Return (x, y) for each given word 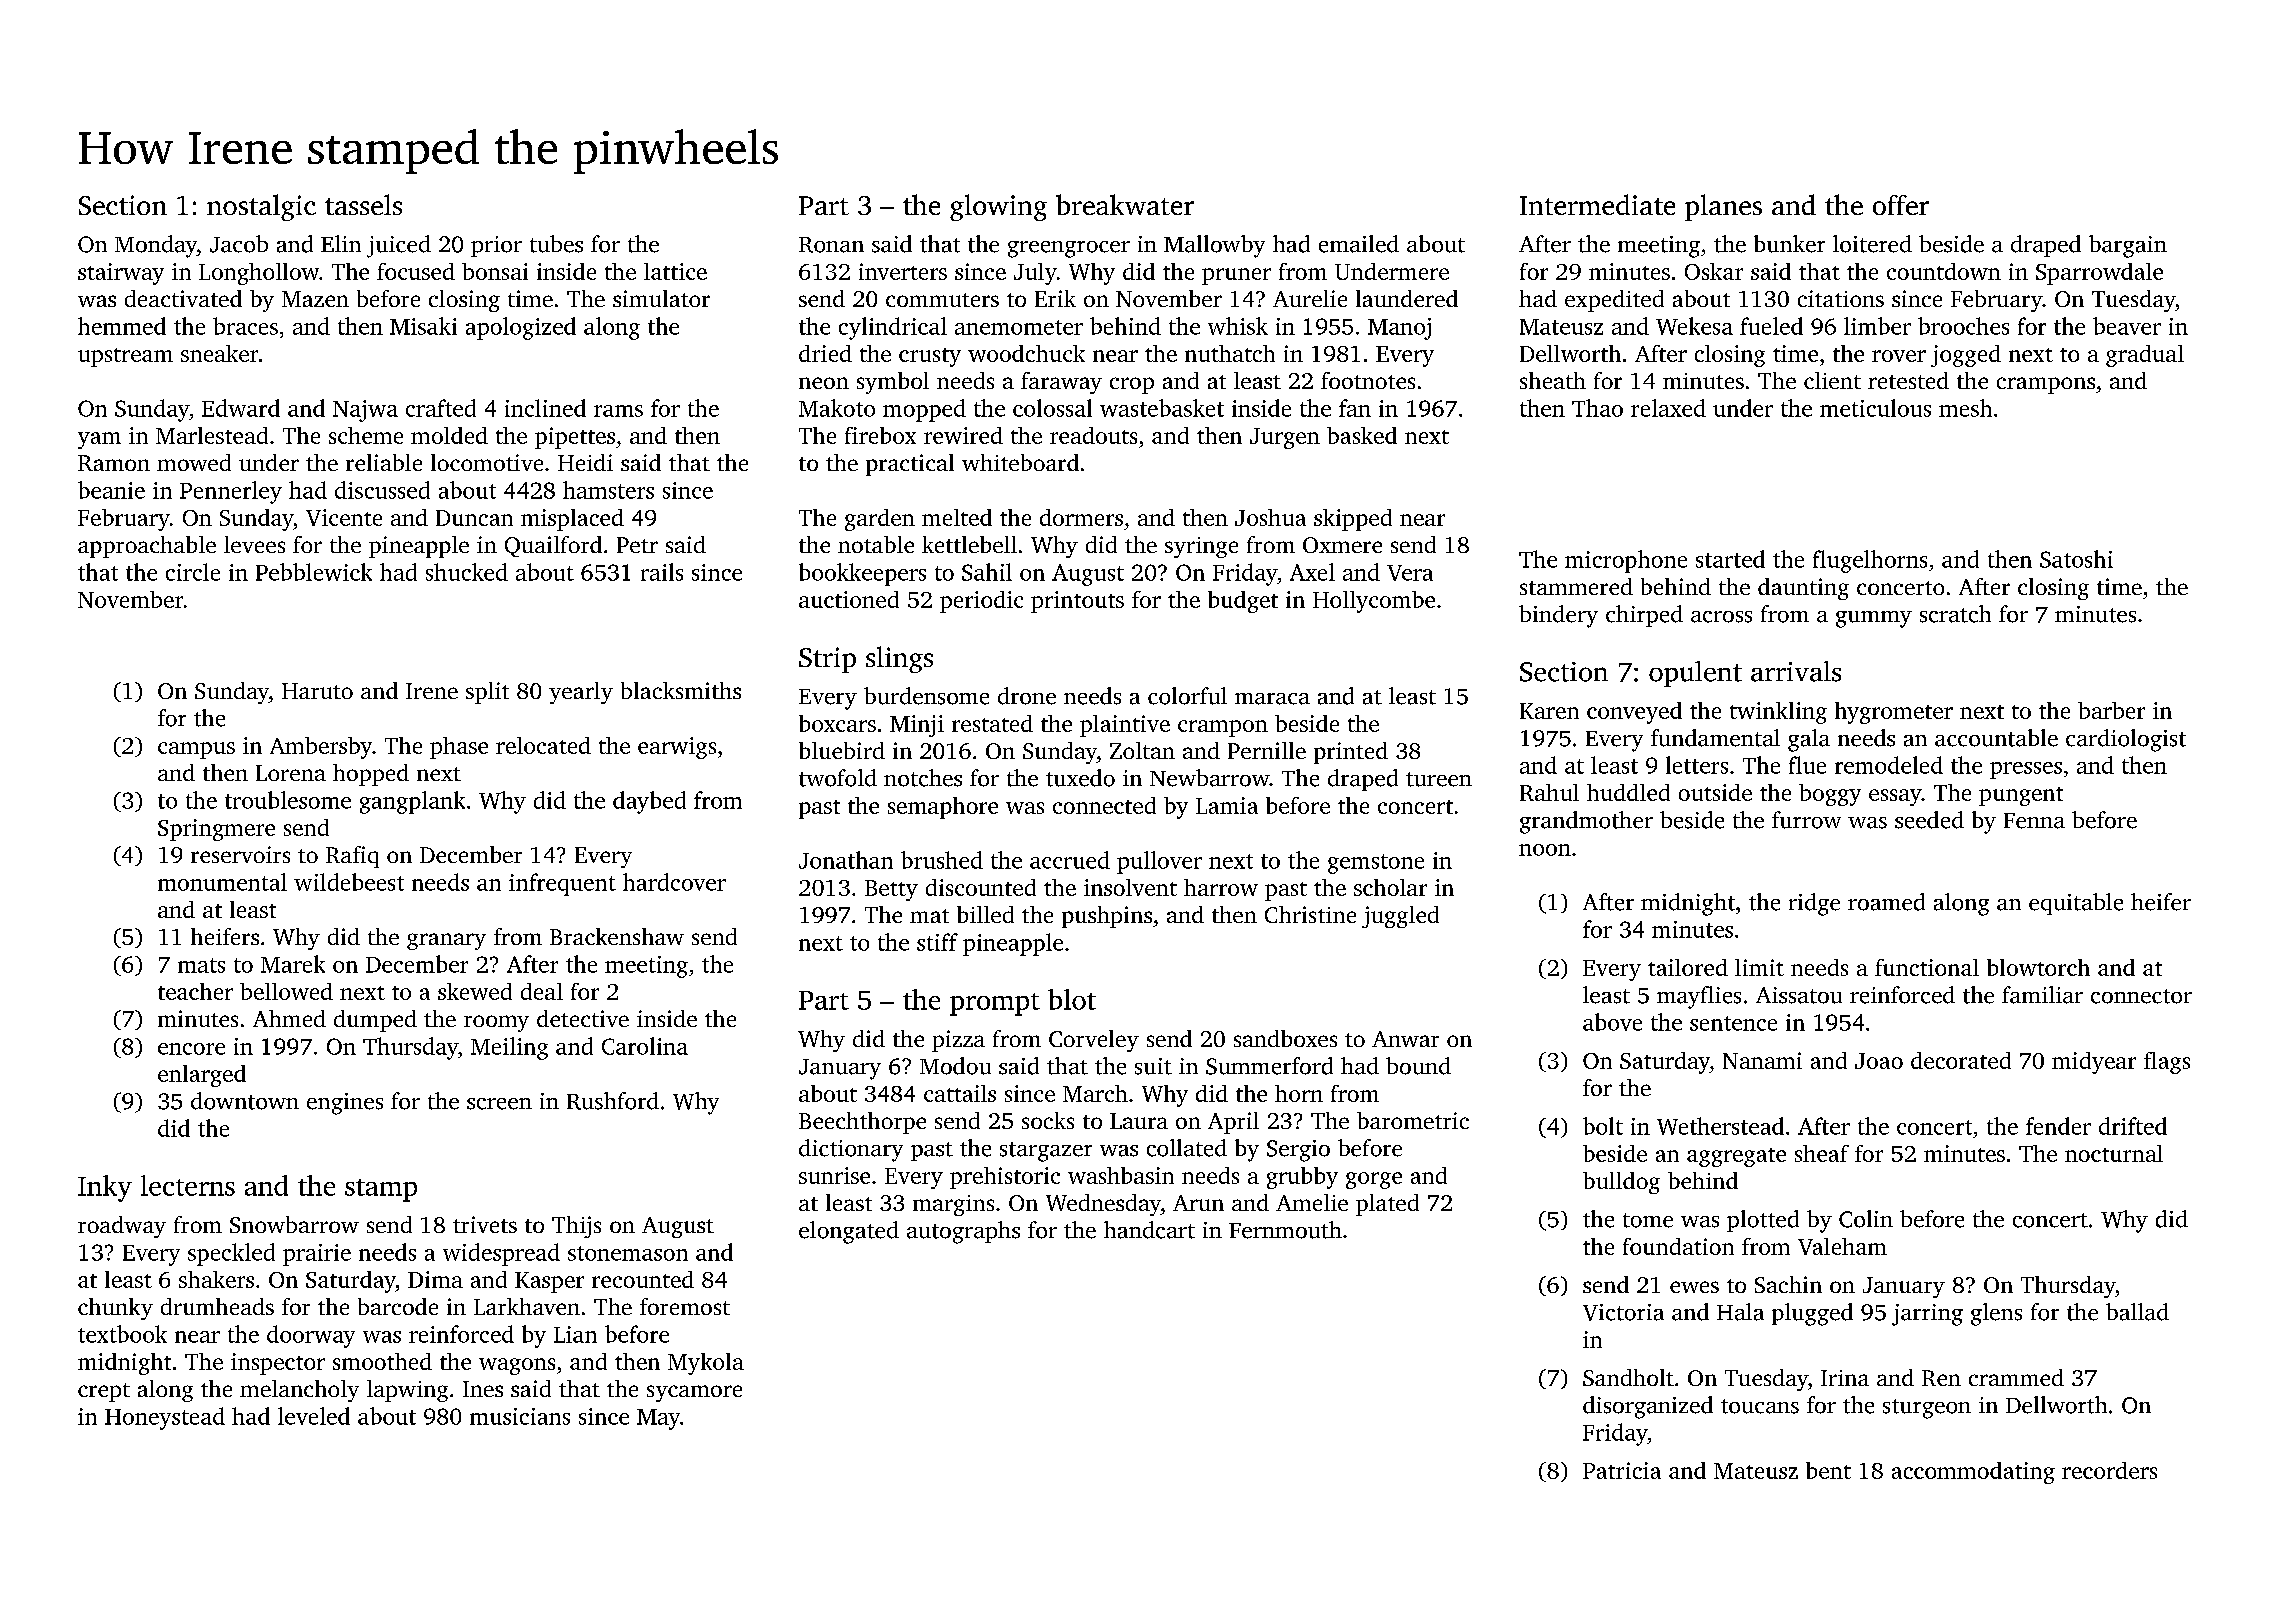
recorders (2109, 1470)
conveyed (1634, 713)
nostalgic (261, 207)
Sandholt (1628, 1377)
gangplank (412, 802)
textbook (122, 1334)
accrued (1070, 860)
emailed (1359, 244)
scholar (1390, 887)
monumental (222, 882)
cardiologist (2126, 740)
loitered (1872, 244)
